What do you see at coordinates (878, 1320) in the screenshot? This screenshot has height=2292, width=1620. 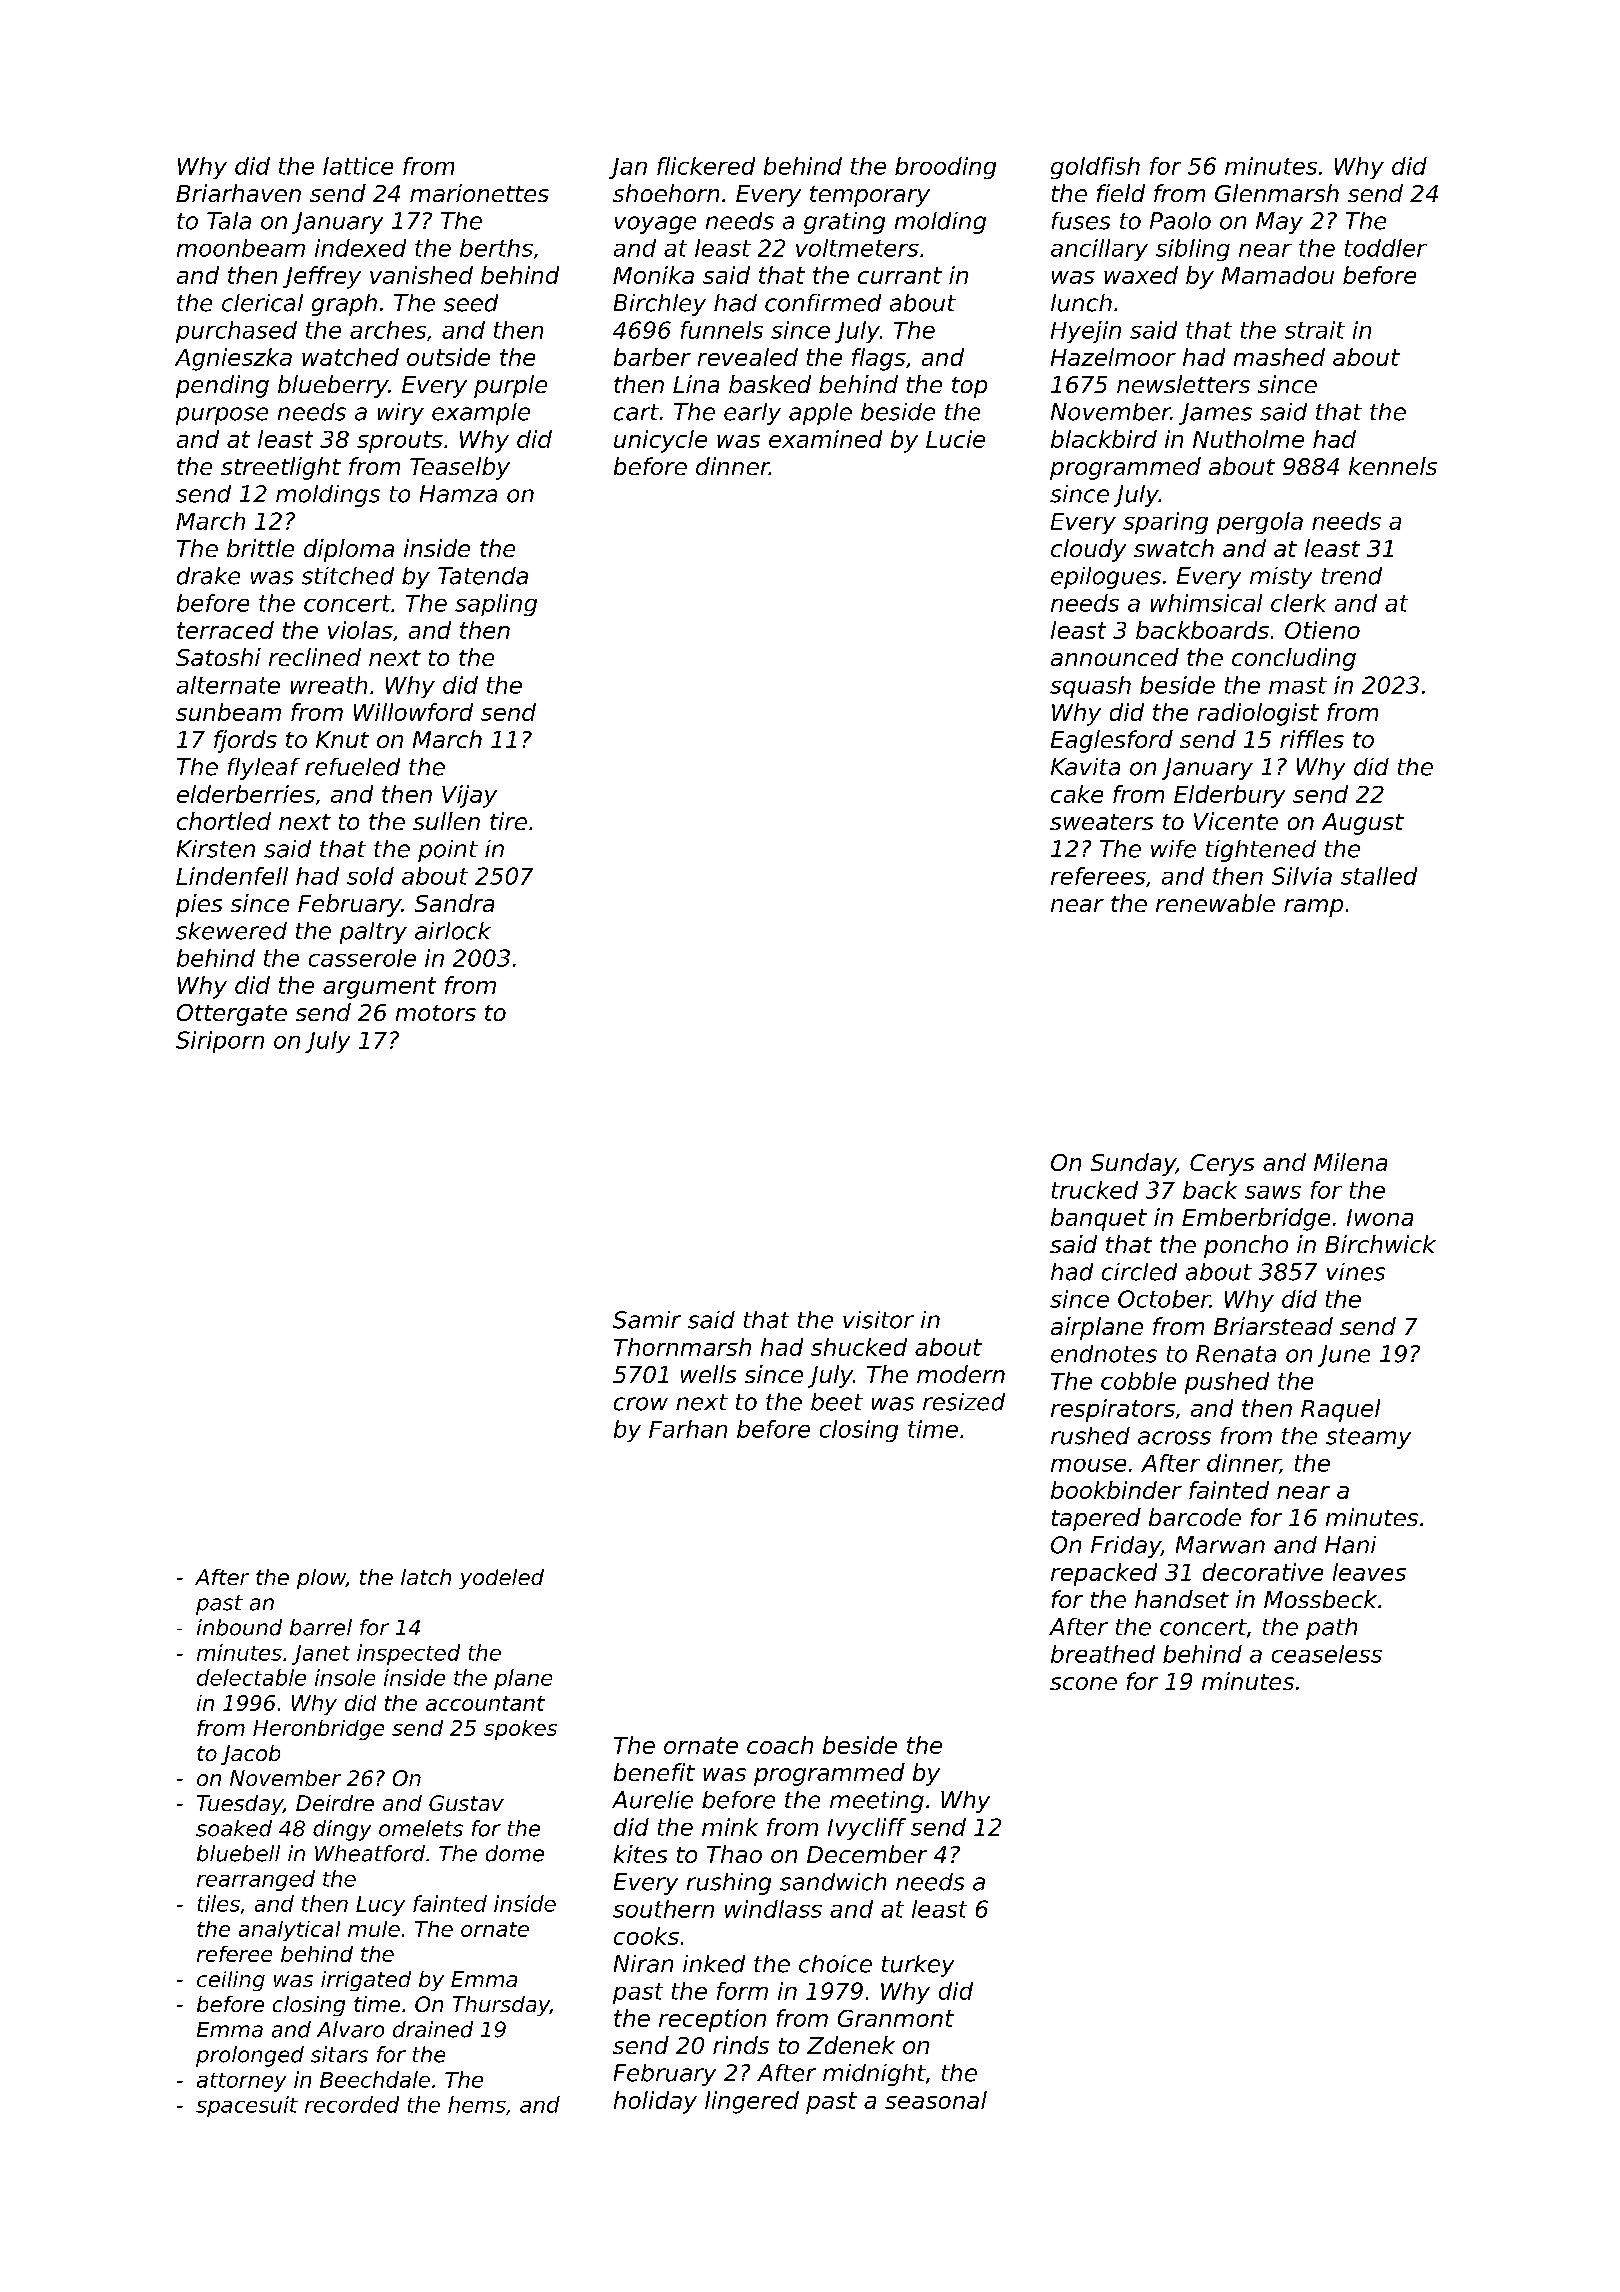 I see `visitor` at bounding box center [878, 1320].
